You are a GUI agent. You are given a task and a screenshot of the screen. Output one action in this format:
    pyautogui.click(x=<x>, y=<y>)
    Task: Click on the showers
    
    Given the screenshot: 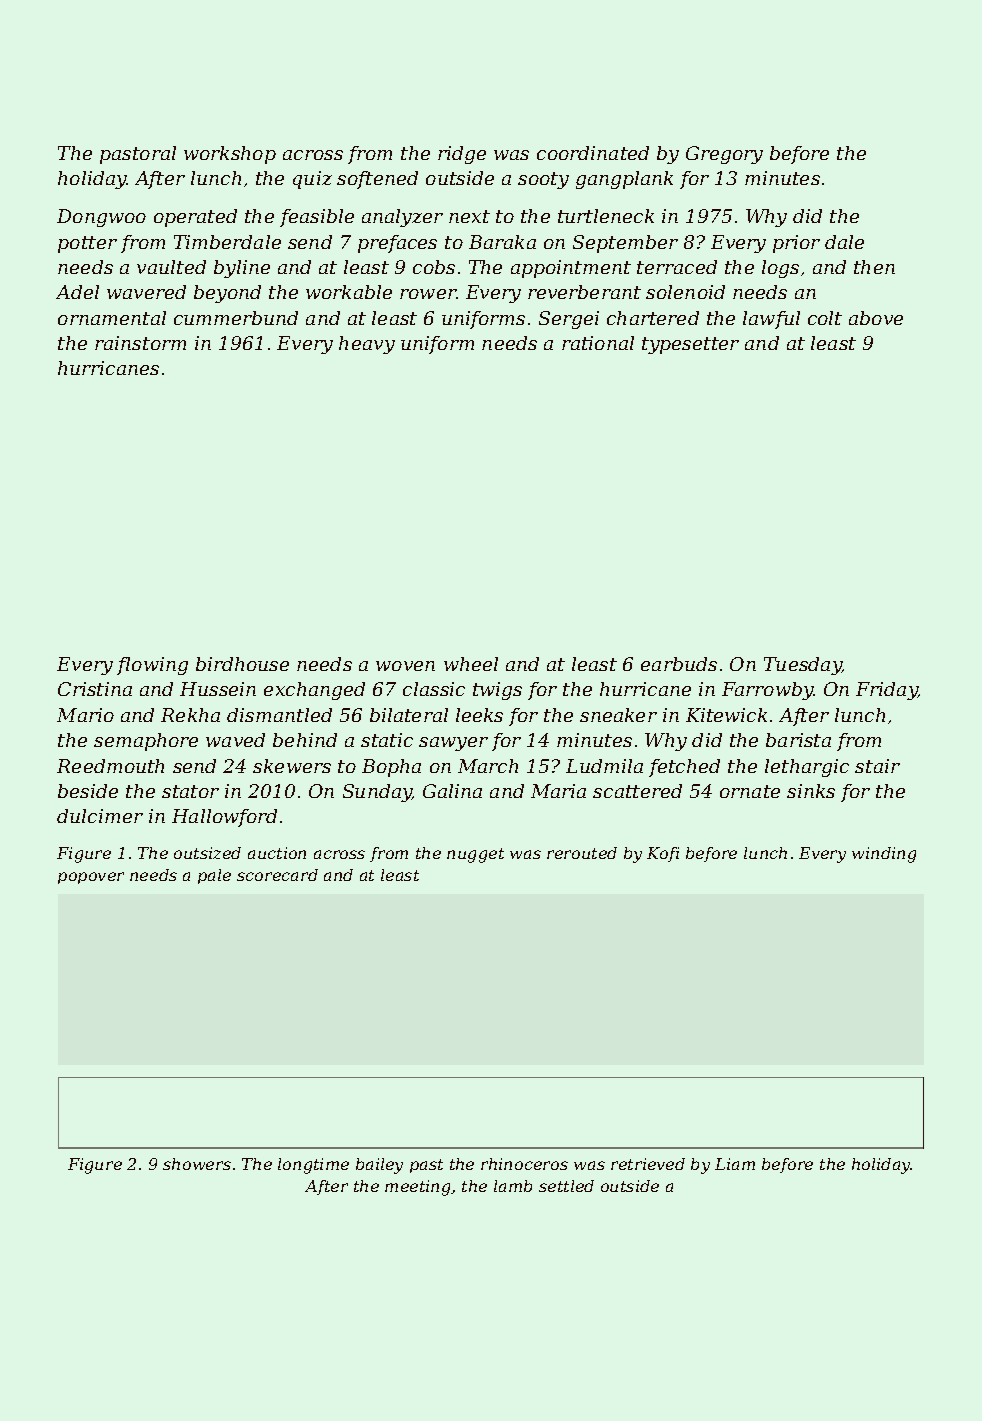 What is the action you would take?
    pyautogui.click(x=197, y=1164)
